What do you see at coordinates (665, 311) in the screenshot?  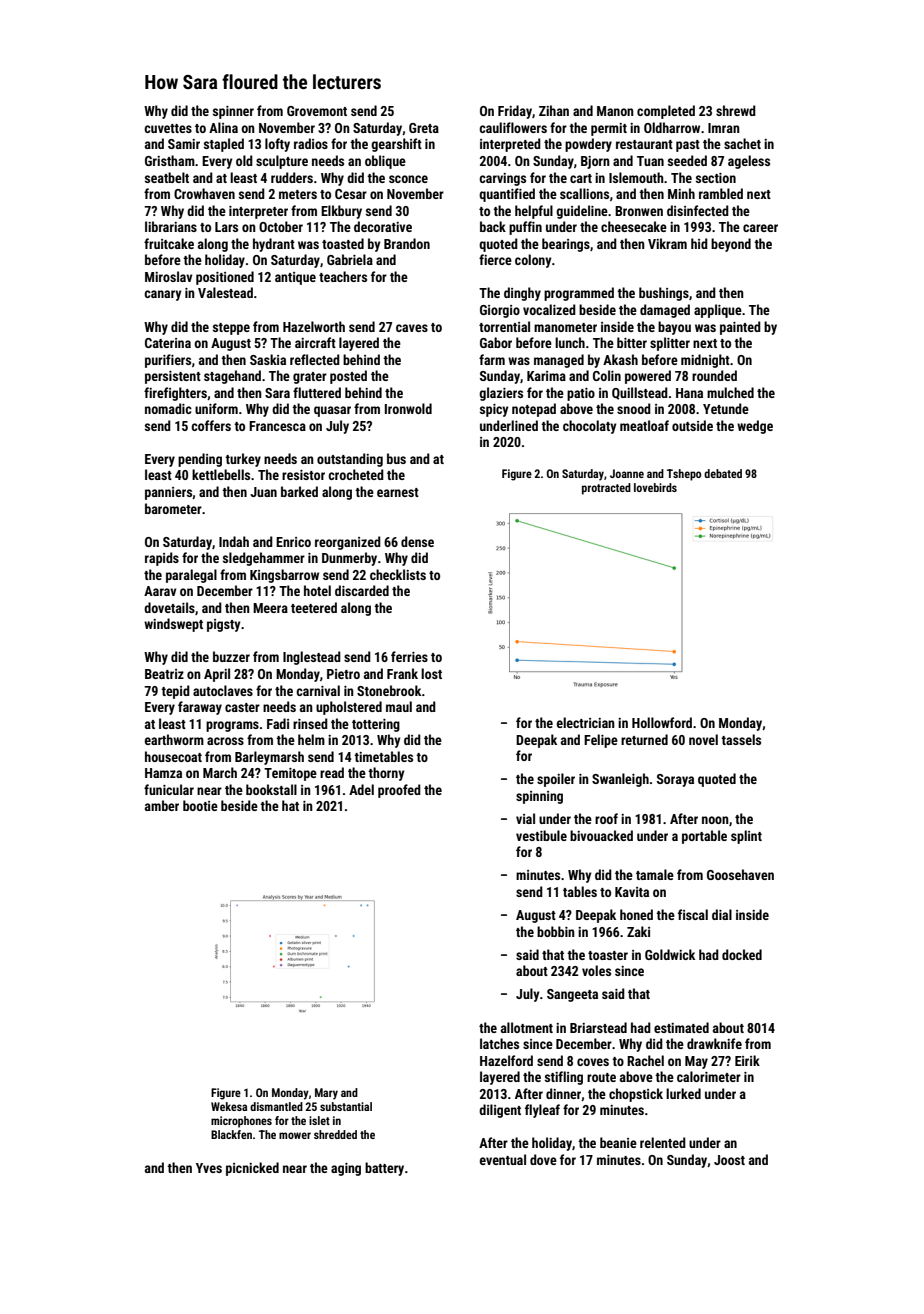 I see `damaged` at bounding box center [665, 311].
